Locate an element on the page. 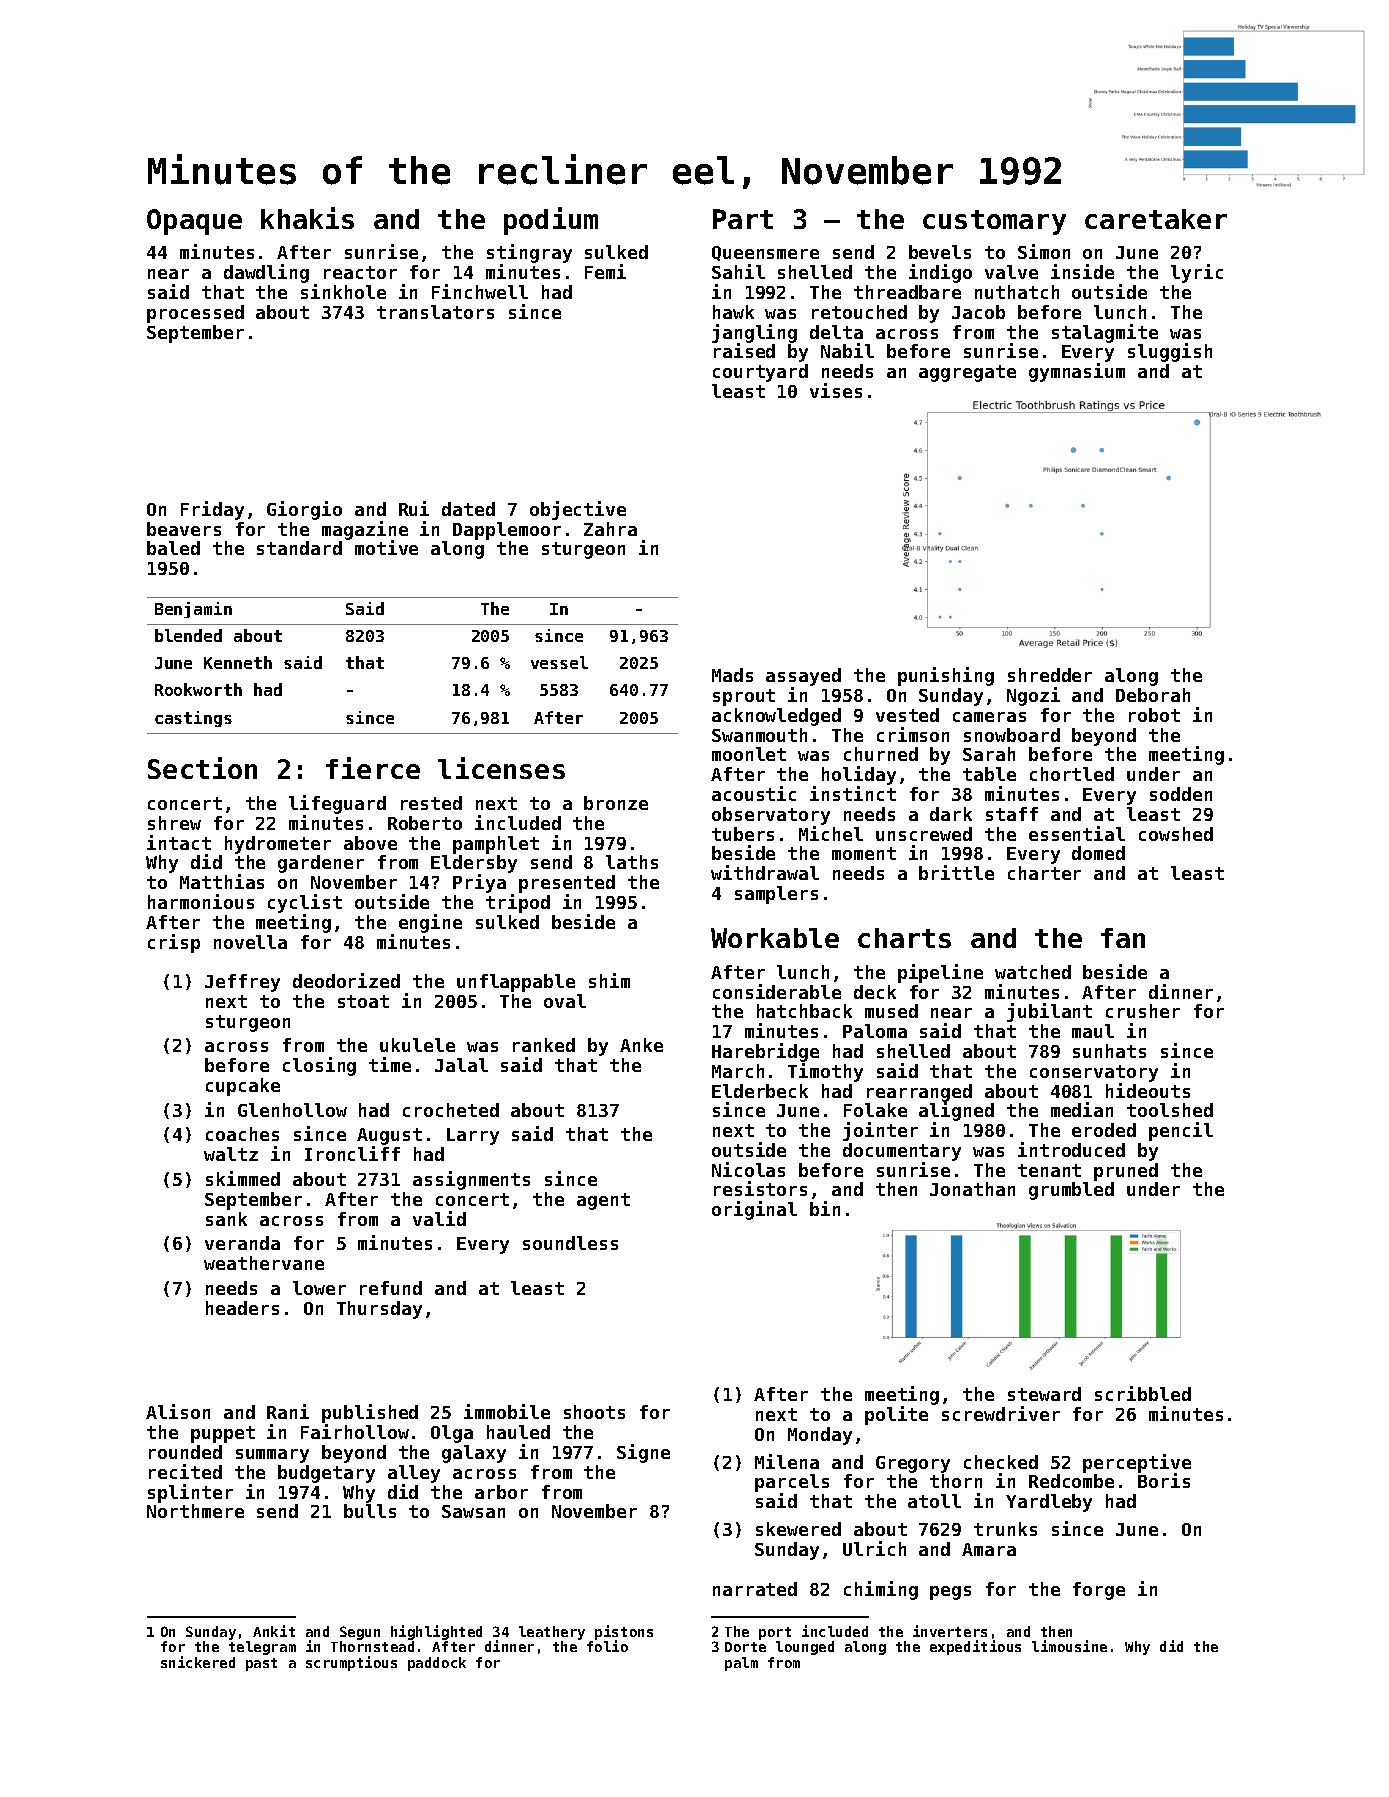 Image resolution: width=1389 pixels, height=1797 pixels. paddock is located at coordinates (437, 1664).
